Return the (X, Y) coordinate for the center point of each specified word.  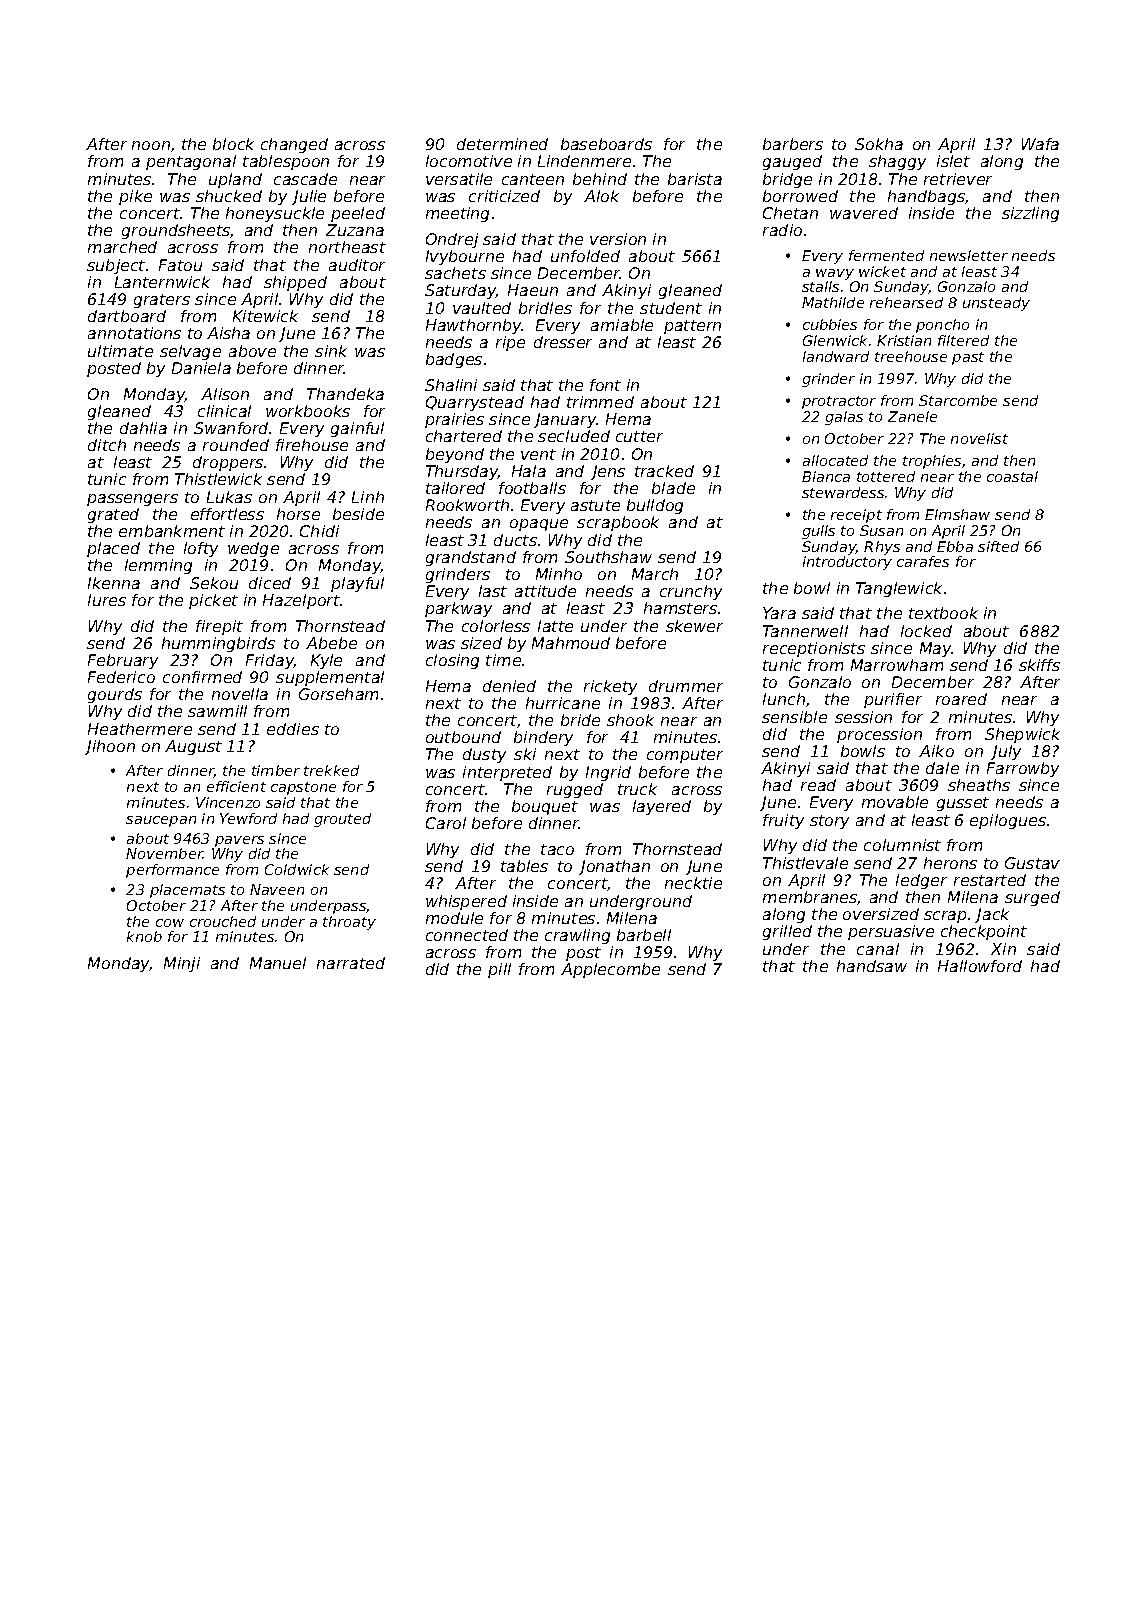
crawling (577, 936)
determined (502, 144)
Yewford (248, 818)
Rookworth (467, 505)
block (233, 144)
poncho (942, 326)
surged (1032, 898)
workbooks (308, 411)
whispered (466, 902)
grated (113, 515)
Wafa (1040, 144)
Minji (182, 964)
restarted (990, 880)
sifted (998, 546)
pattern (692, 327)
